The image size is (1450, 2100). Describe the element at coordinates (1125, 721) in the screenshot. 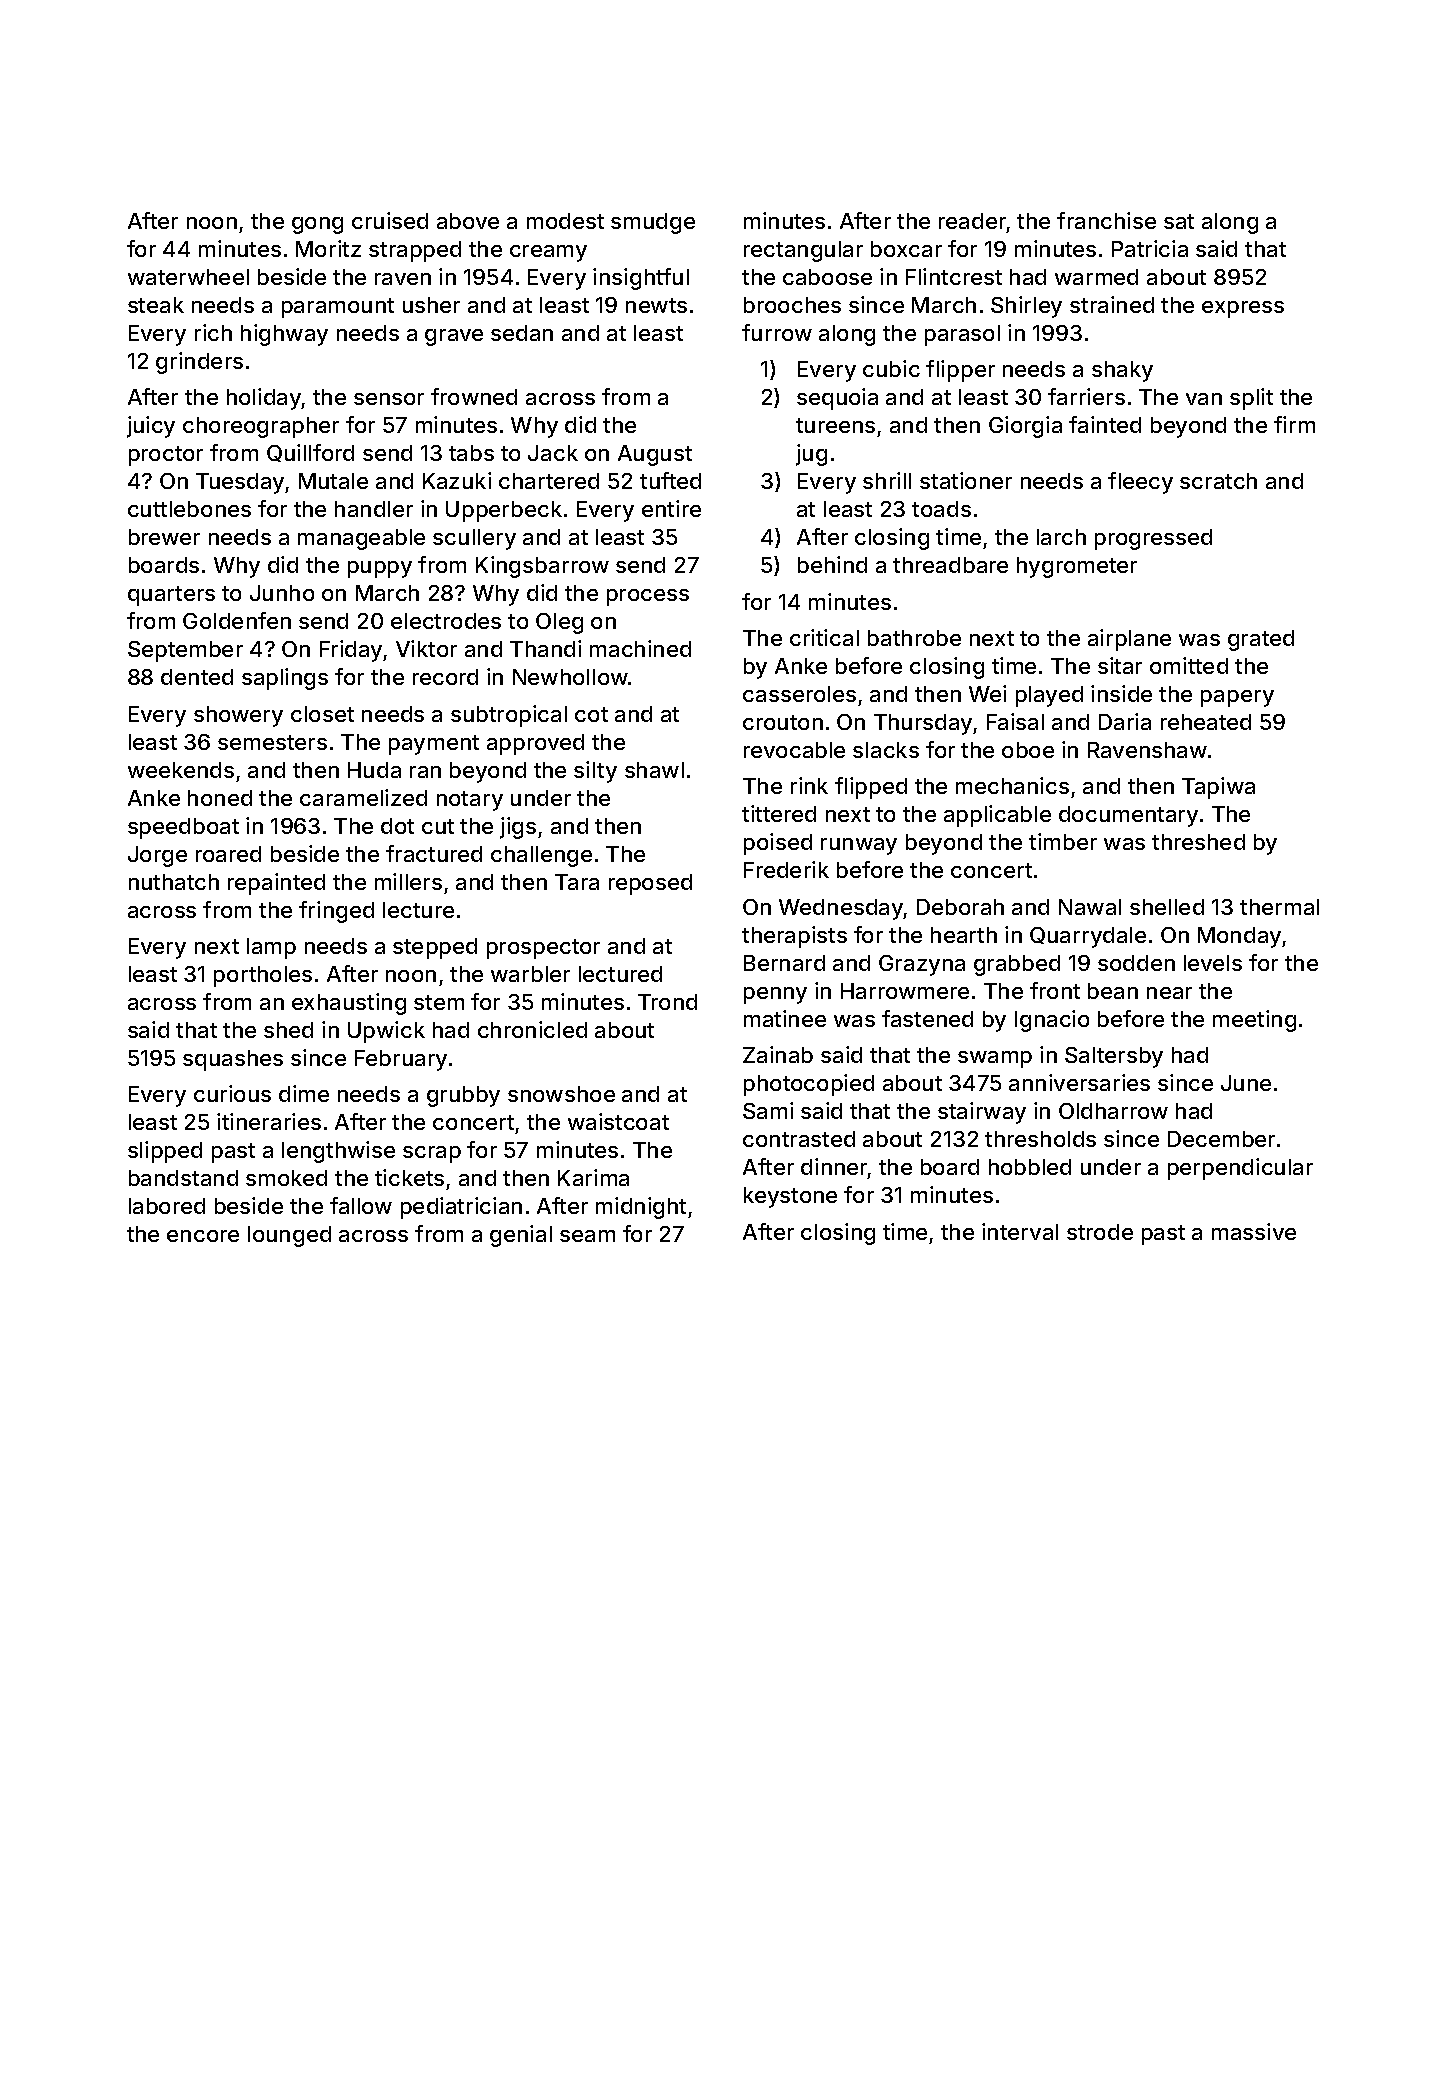

I see `Daria` at that location.
